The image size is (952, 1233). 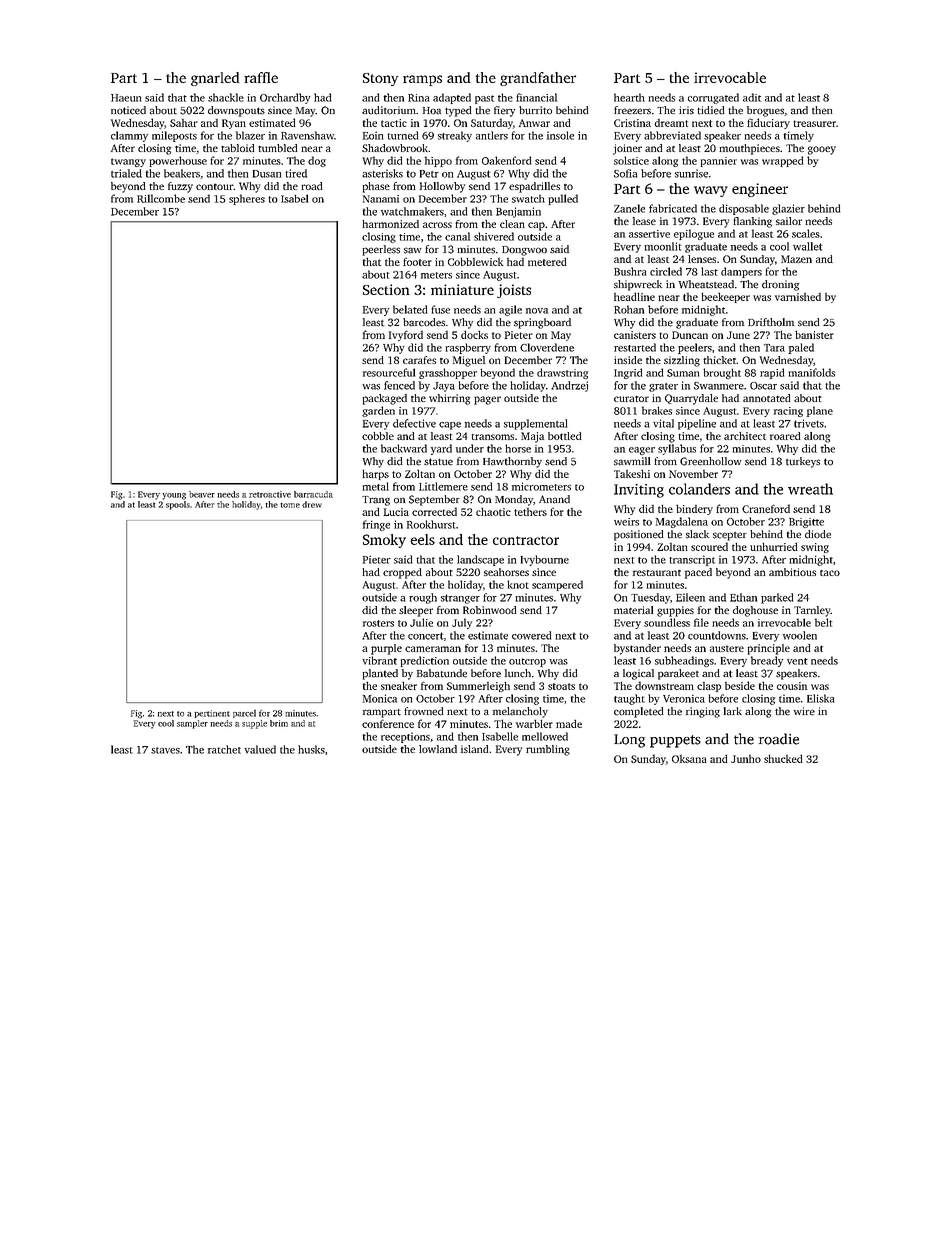 What do you see at coordinates (535, 110) in the screenshot?
I see `burrito` at bounding box center [535, 110].
